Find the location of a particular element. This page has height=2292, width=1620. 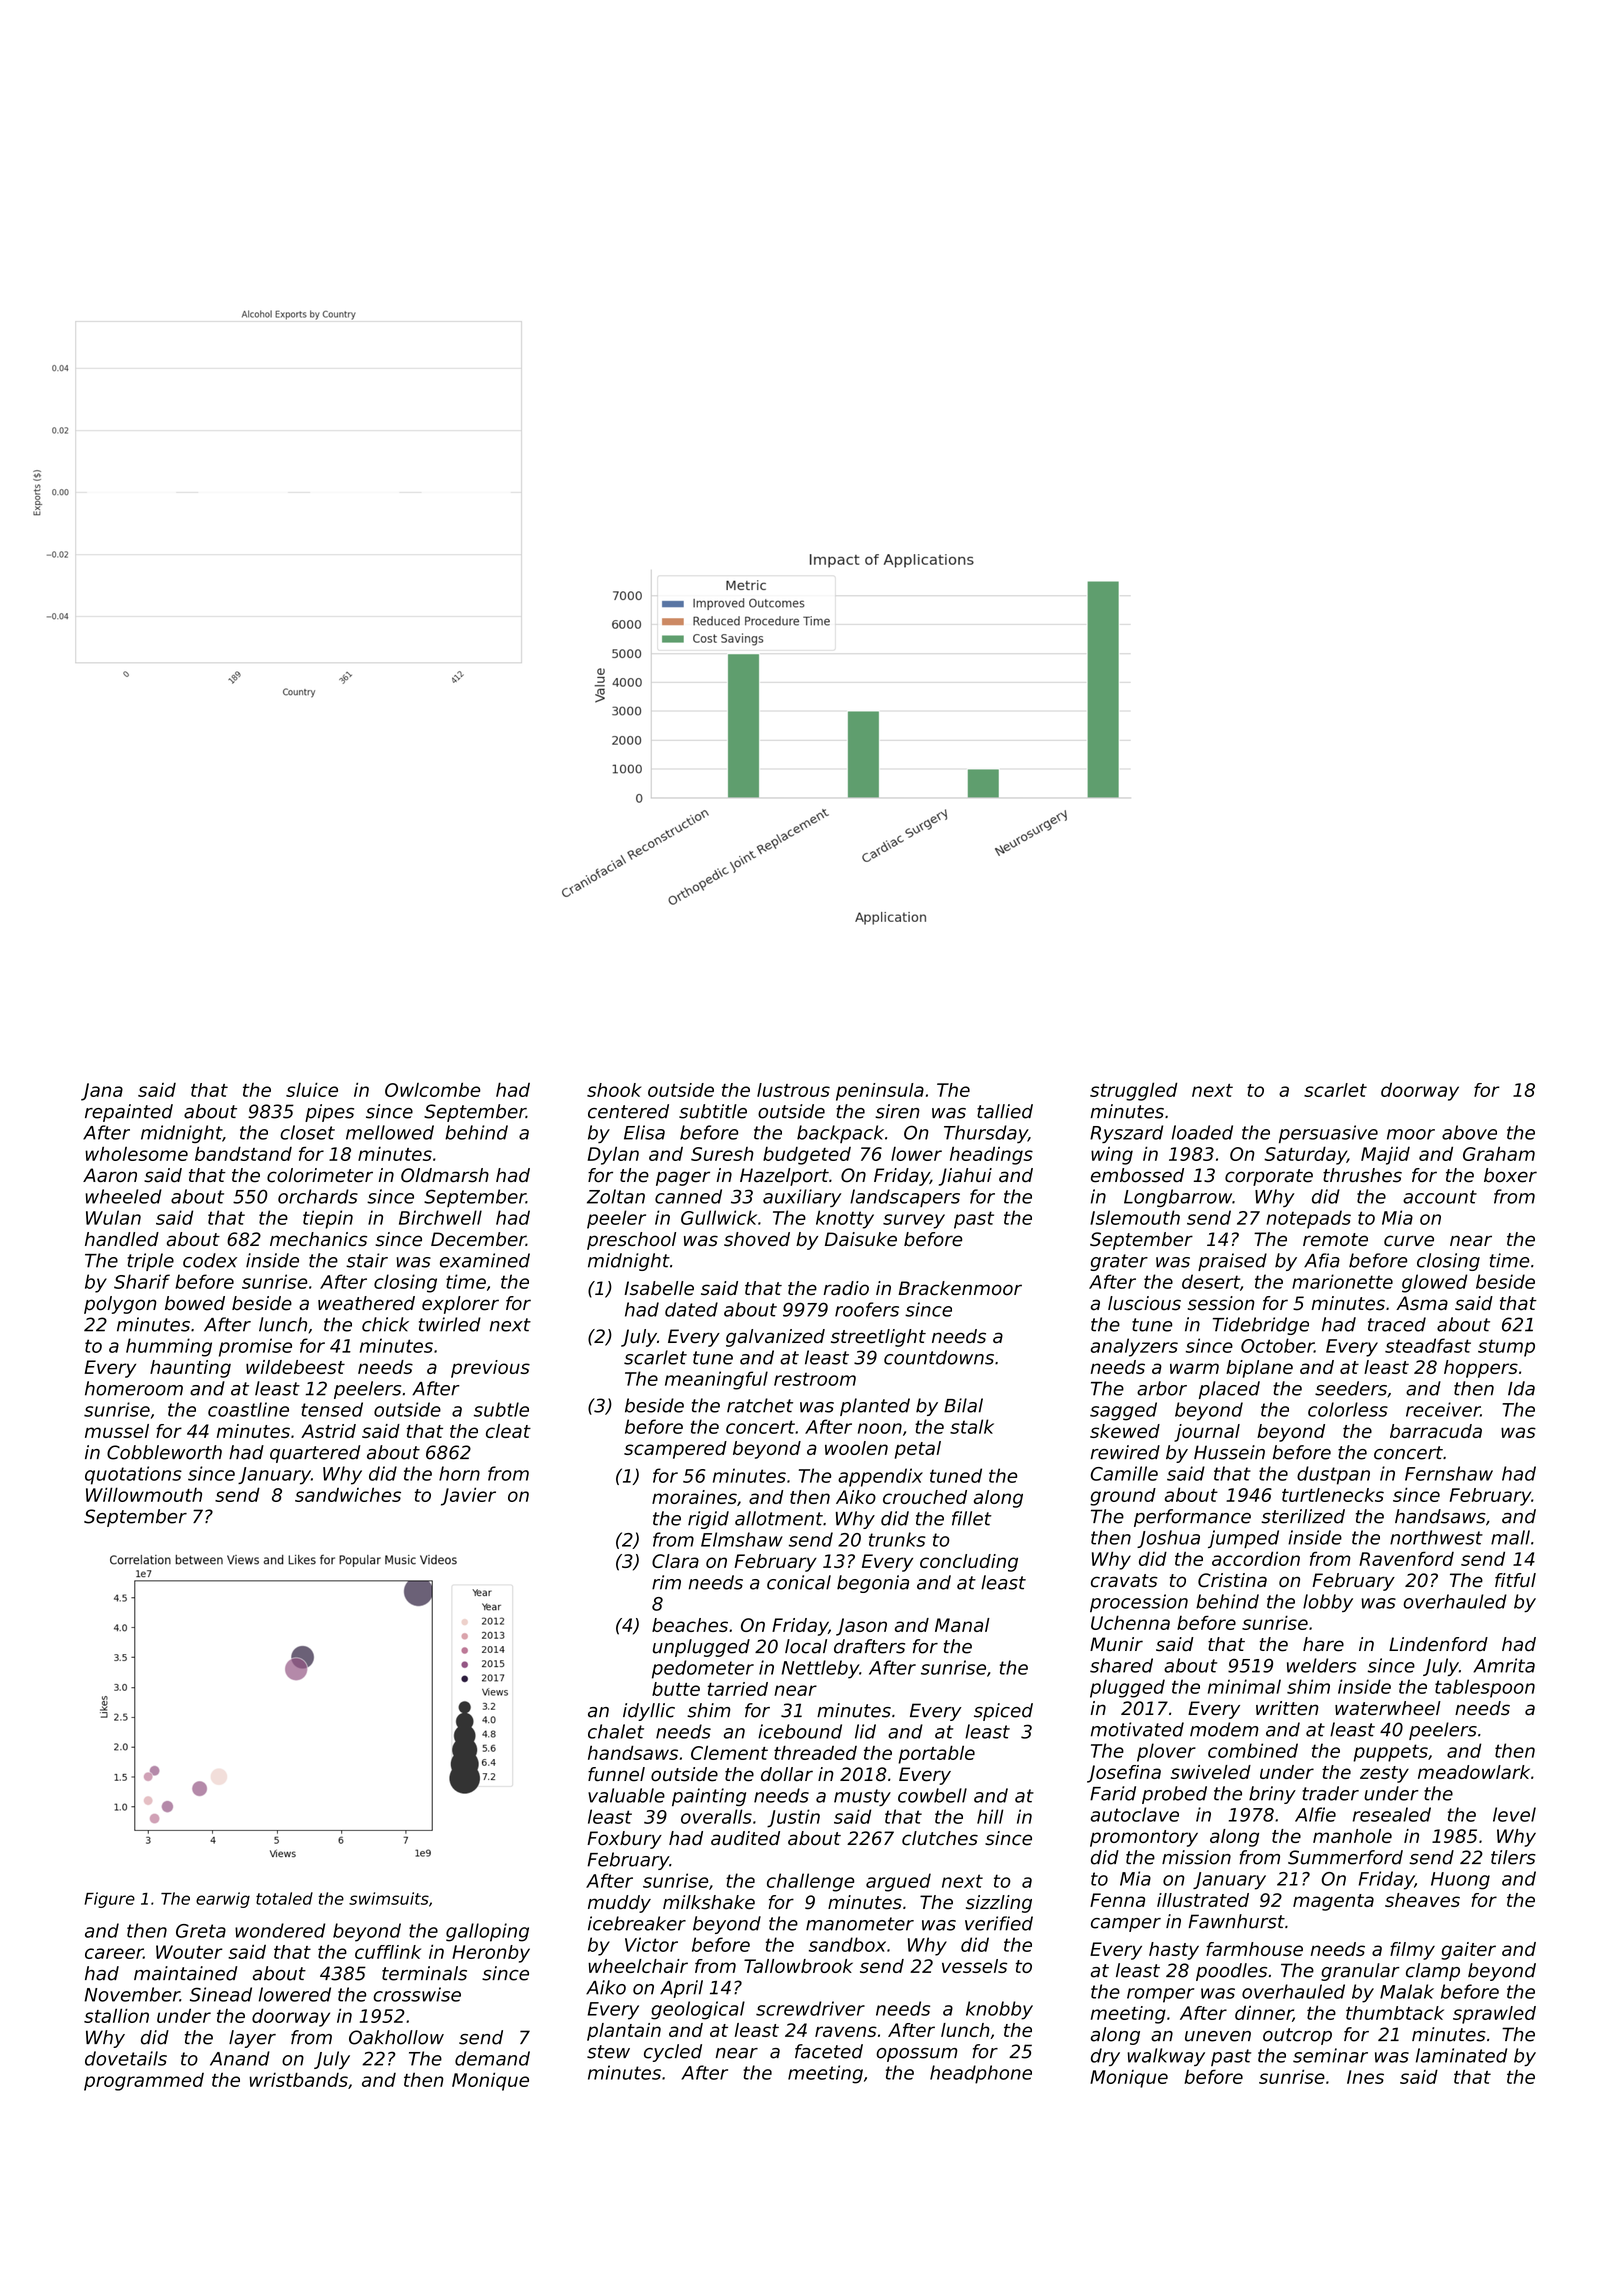

wheeled is located at coordinates (123, 1196).
